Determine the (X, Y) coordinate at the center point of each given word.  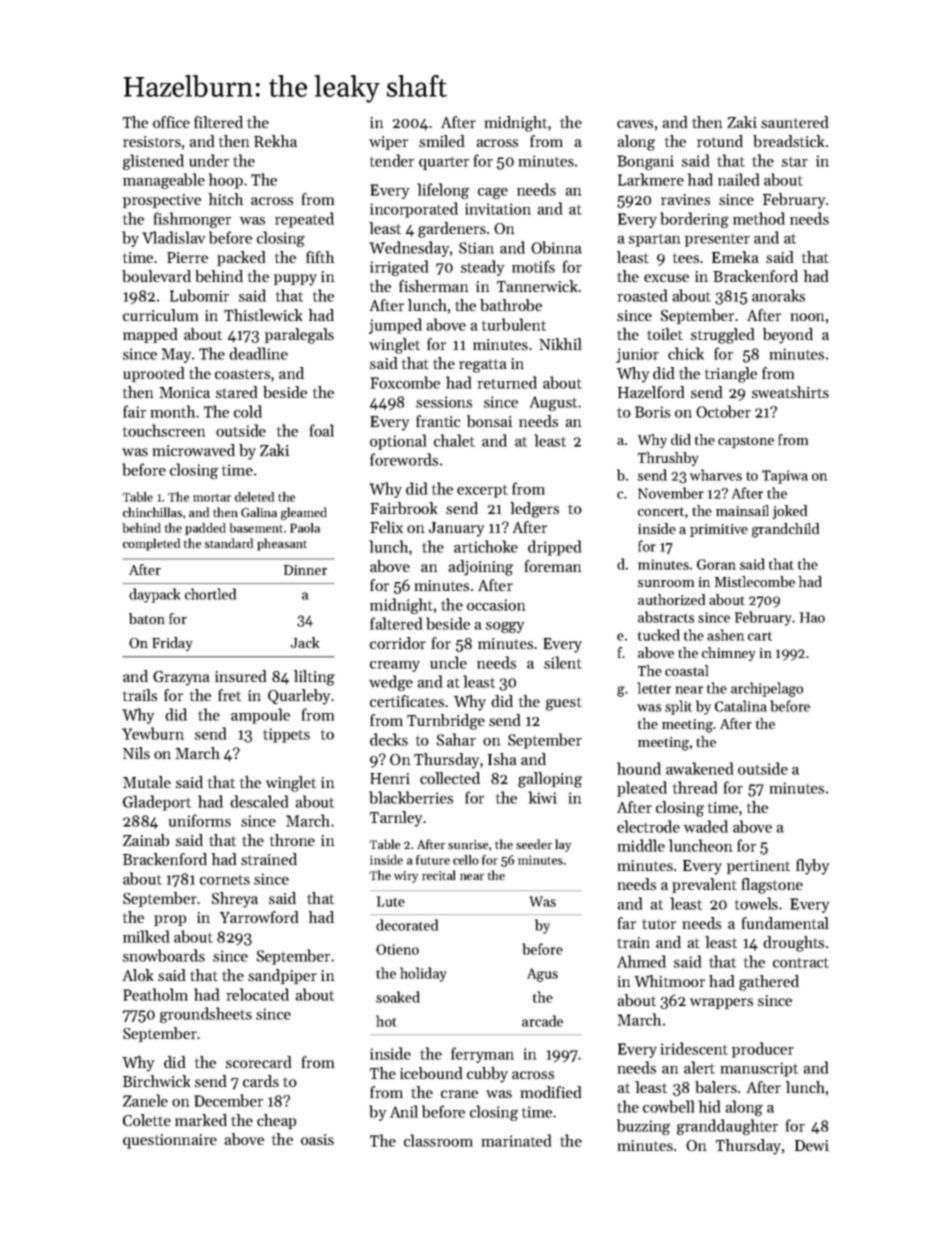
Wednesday (409, 249)
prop (170, 920)
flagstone (772, 886)
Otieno (397, 949)
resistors (152, 141)
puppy (295, 280)
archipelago (767, 689)
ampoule (260, 716)
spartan (654, 240)
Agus (542, 975)
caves (635, 124)
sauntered (794, 122)
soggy (505, 627)
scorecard (258, 1062)
